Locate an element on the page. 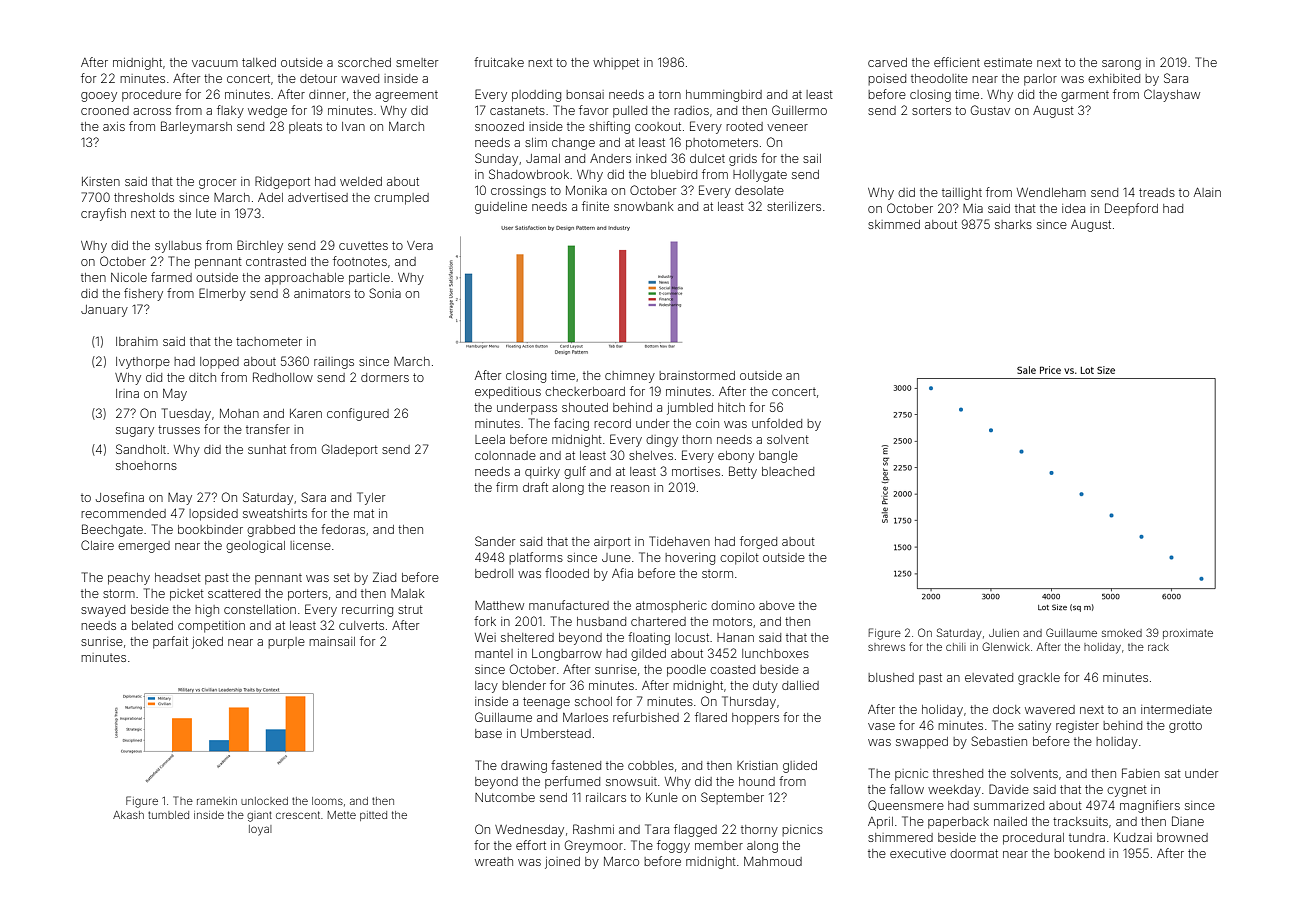 The width and height of the image is (1308, 924). sharks is located at coordinates (1013, 224).
